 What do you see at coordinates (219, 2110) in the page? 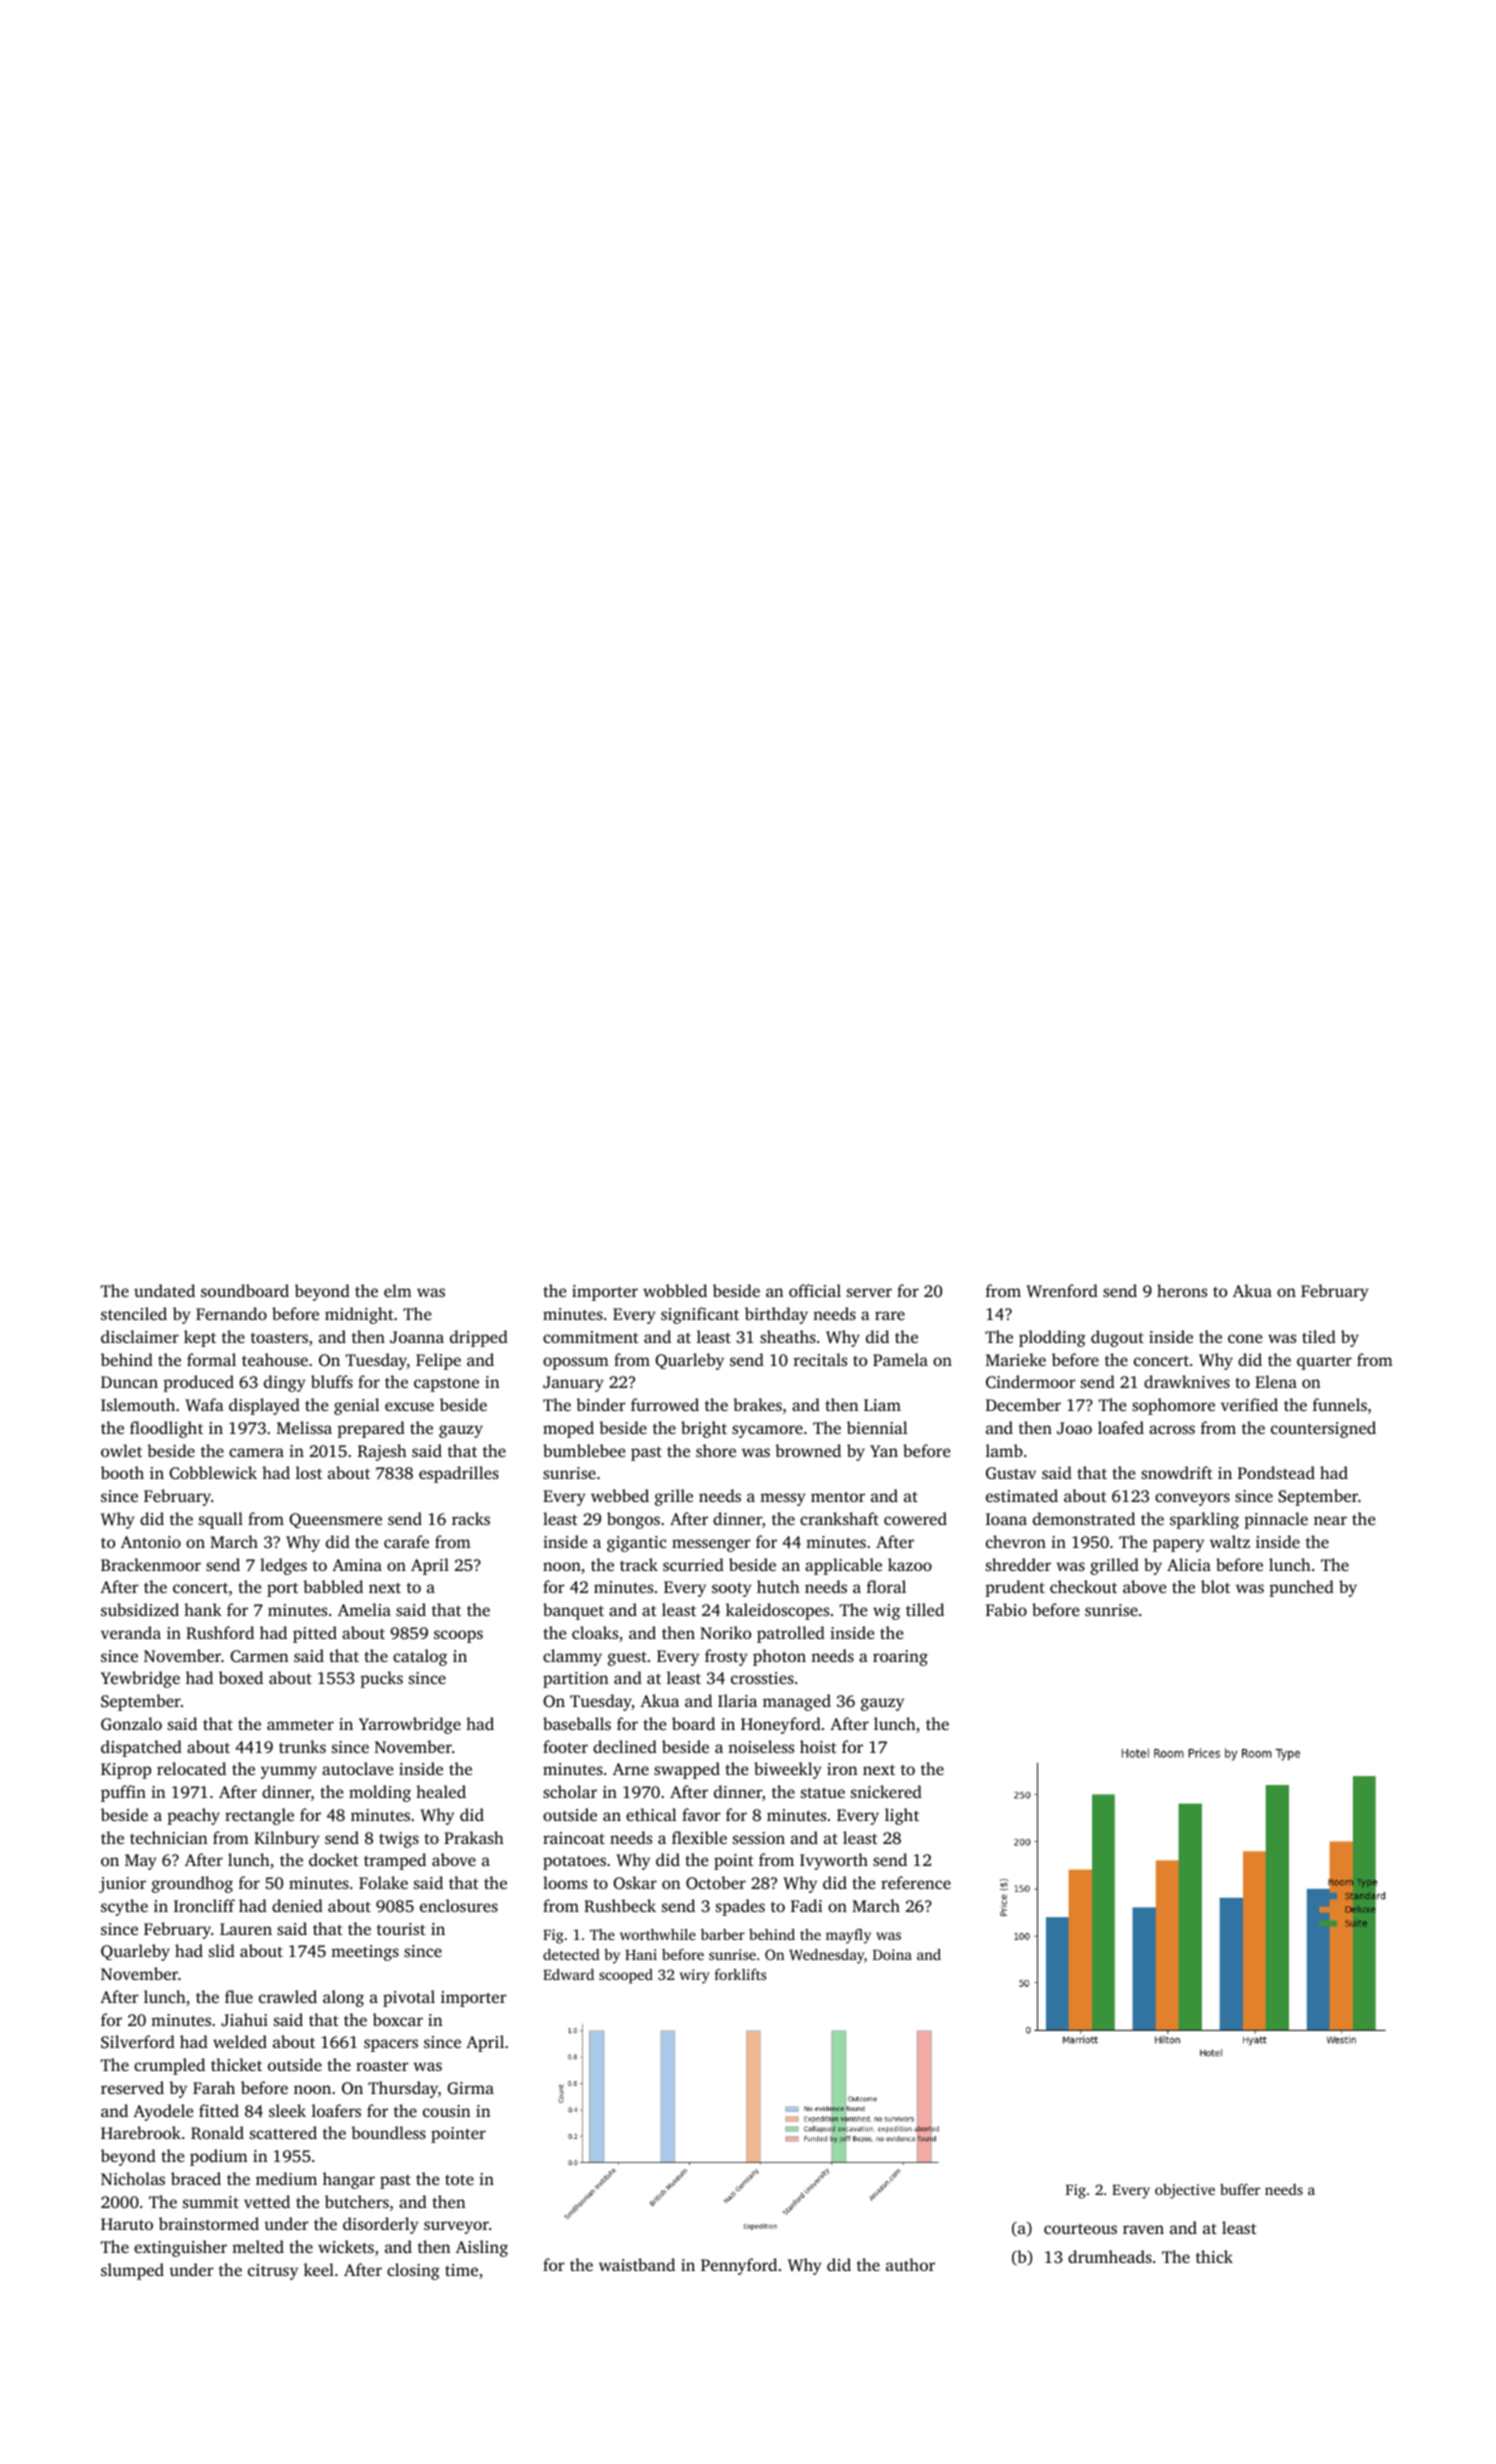
I see `fitted` at bounding box center [219, 2110].
